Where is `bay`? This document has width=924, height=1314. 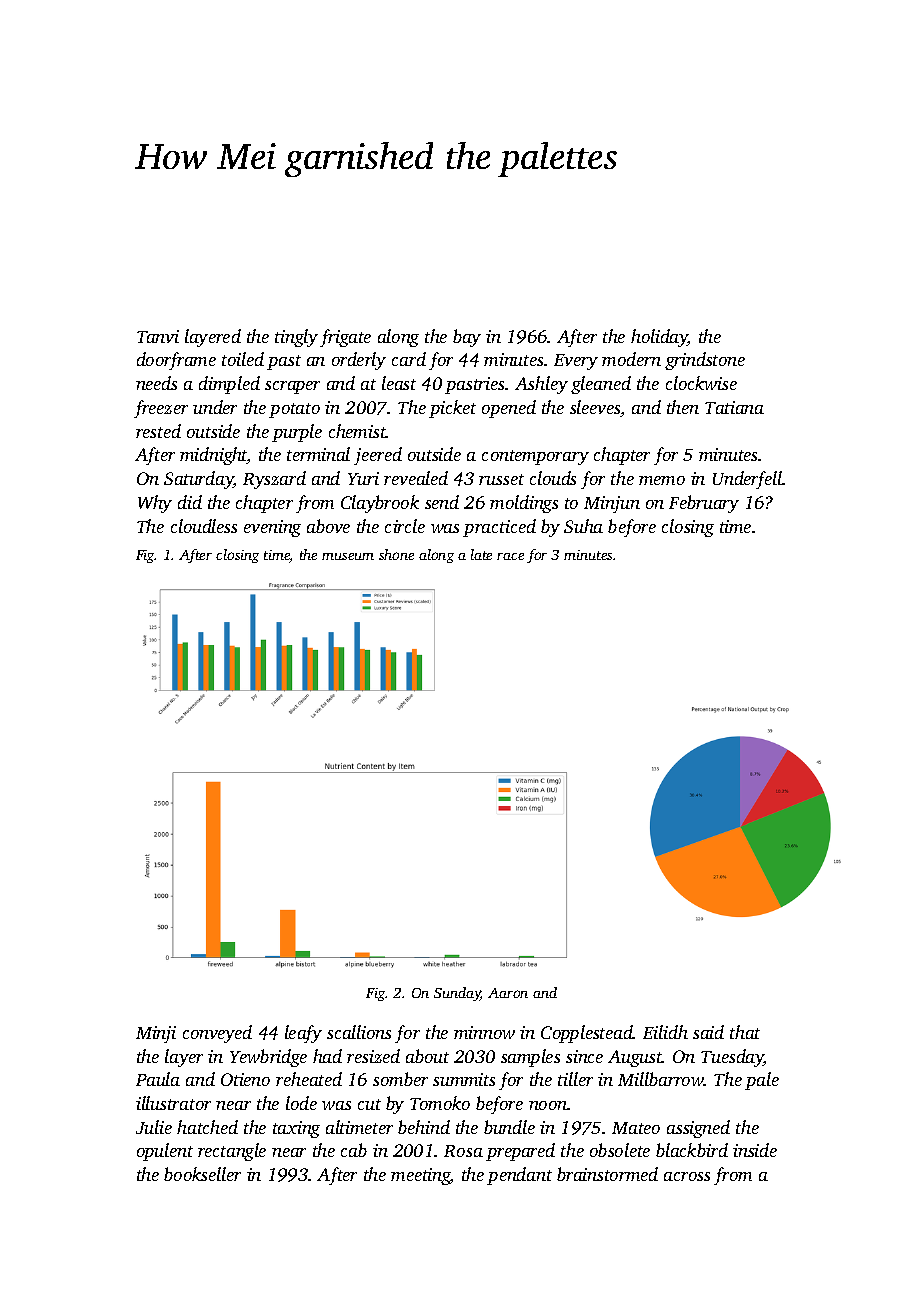 bay is located at coordinates (467, 338).
